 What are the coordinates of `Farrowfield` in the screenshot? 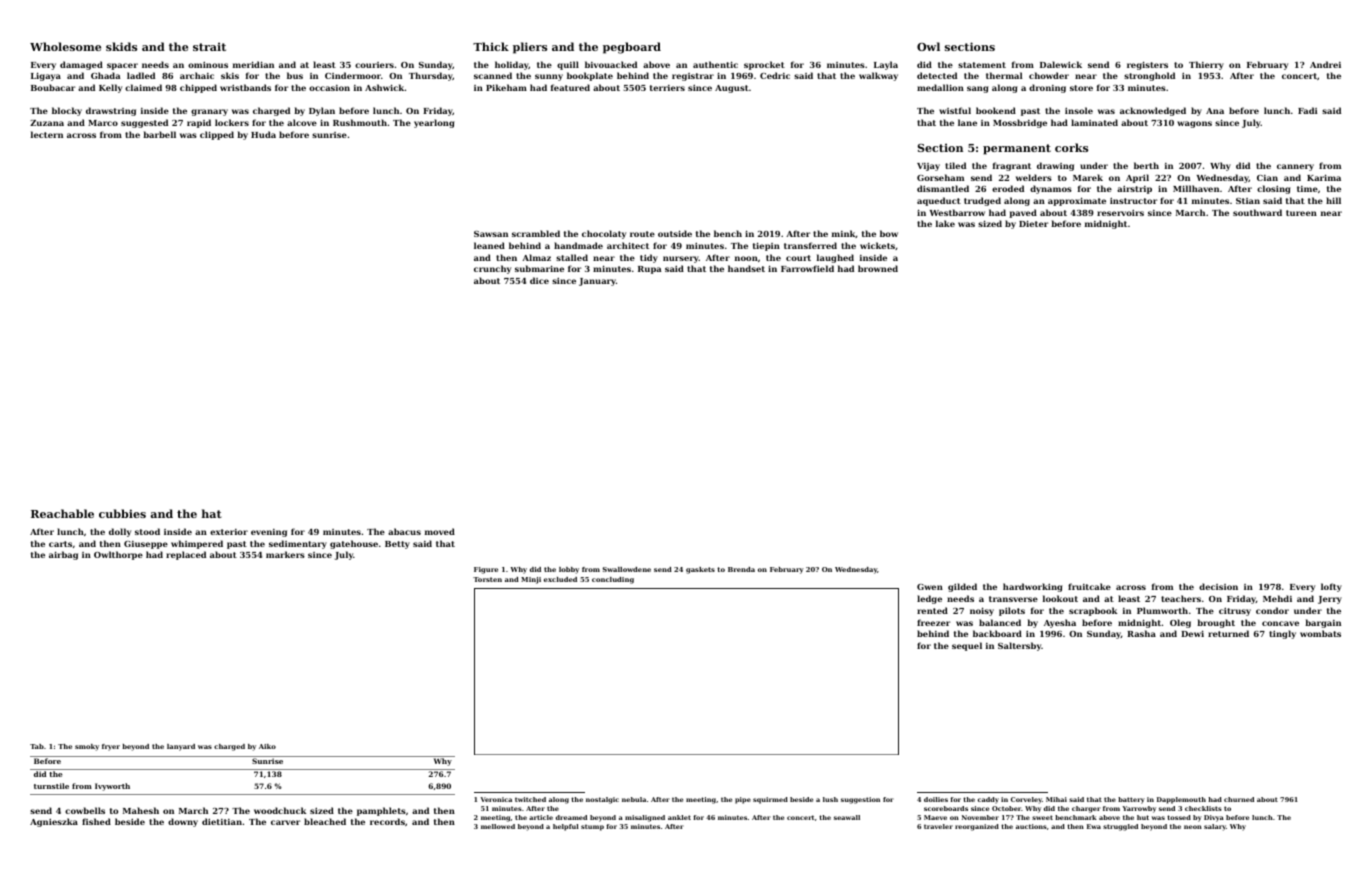 It's located at (807, 268).
